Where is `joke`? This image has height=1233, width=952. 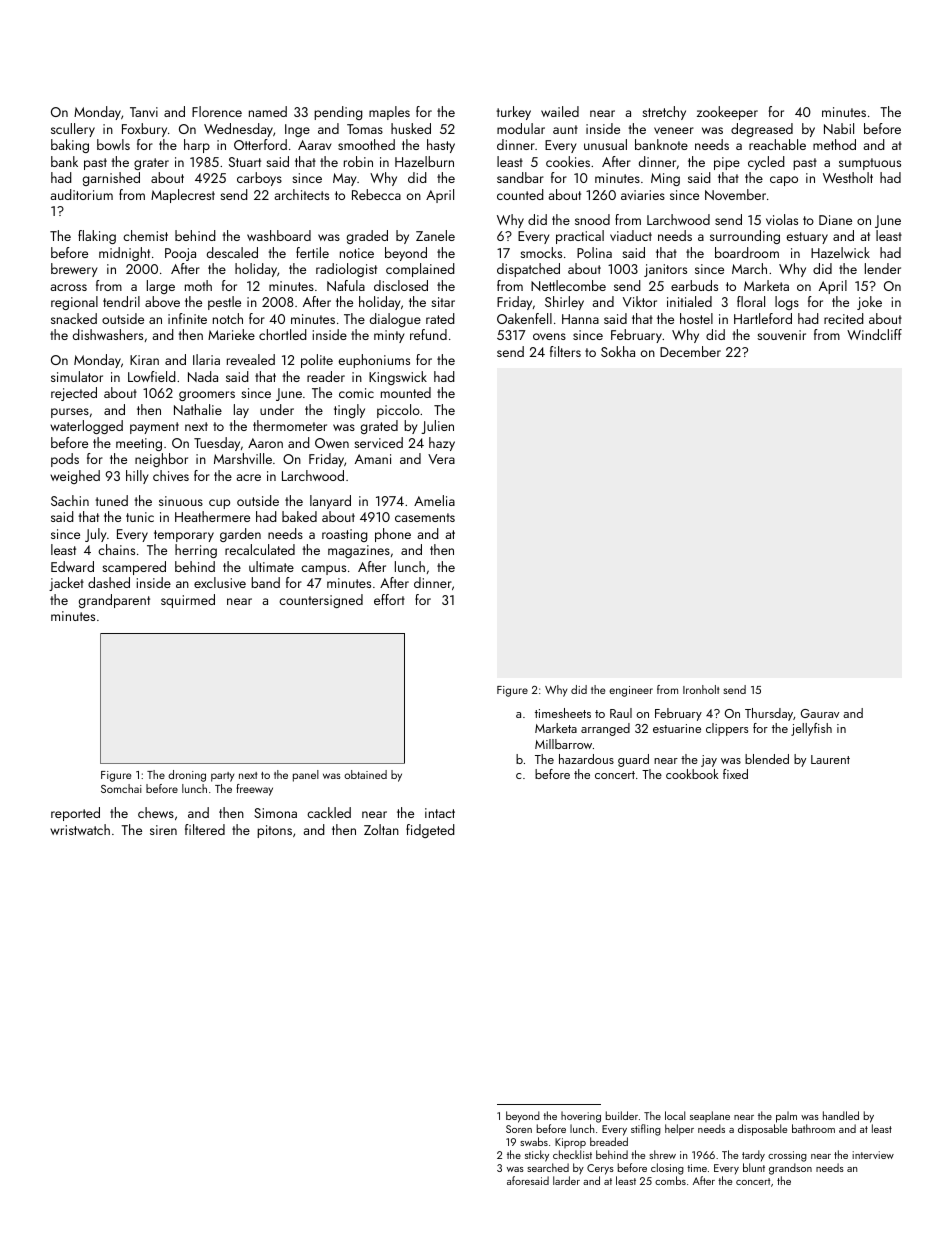
joke is located at coordinates (869, 303).
